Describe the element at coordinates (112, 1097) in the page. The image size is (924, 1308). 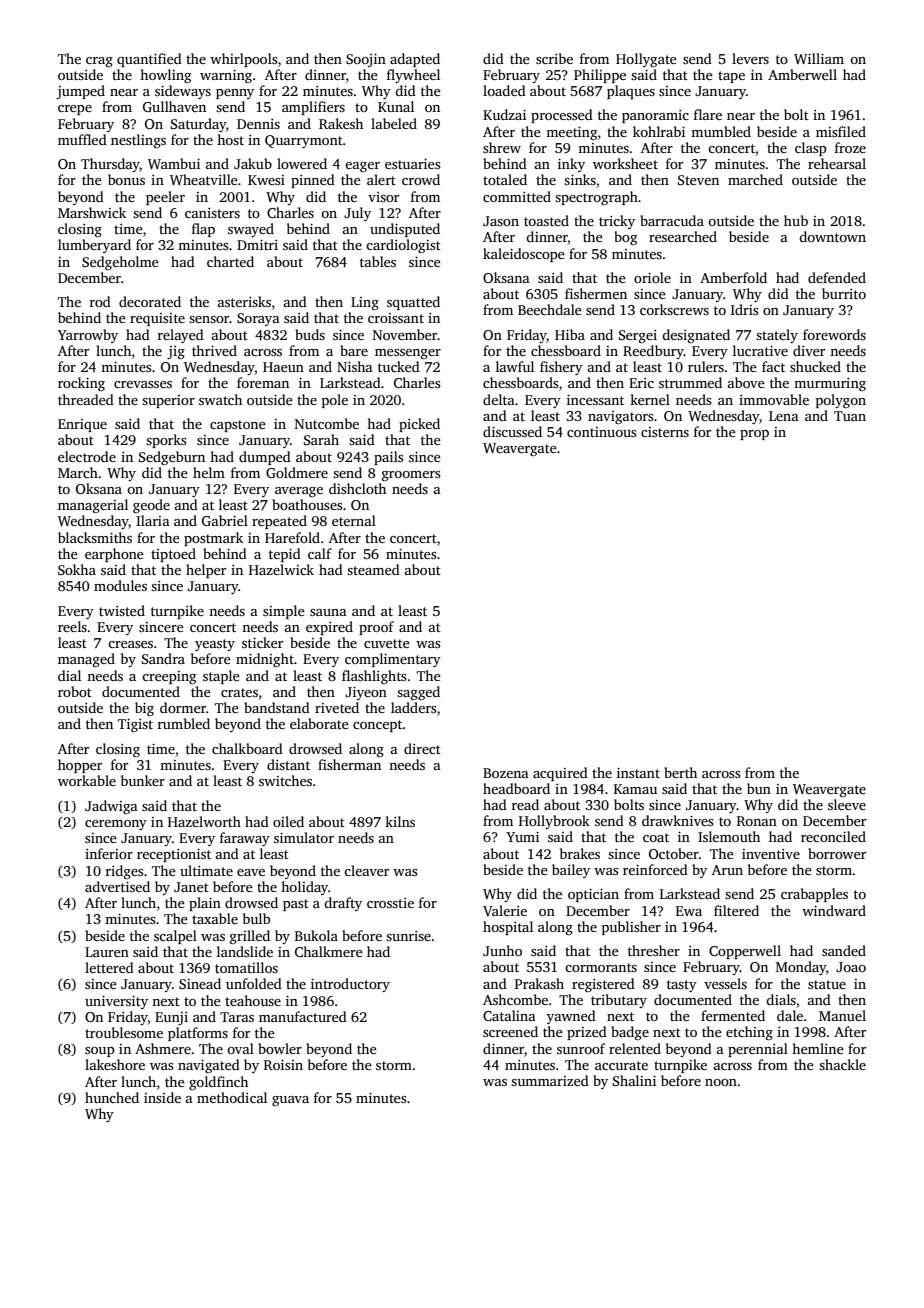
I see `hunched` at that location.
